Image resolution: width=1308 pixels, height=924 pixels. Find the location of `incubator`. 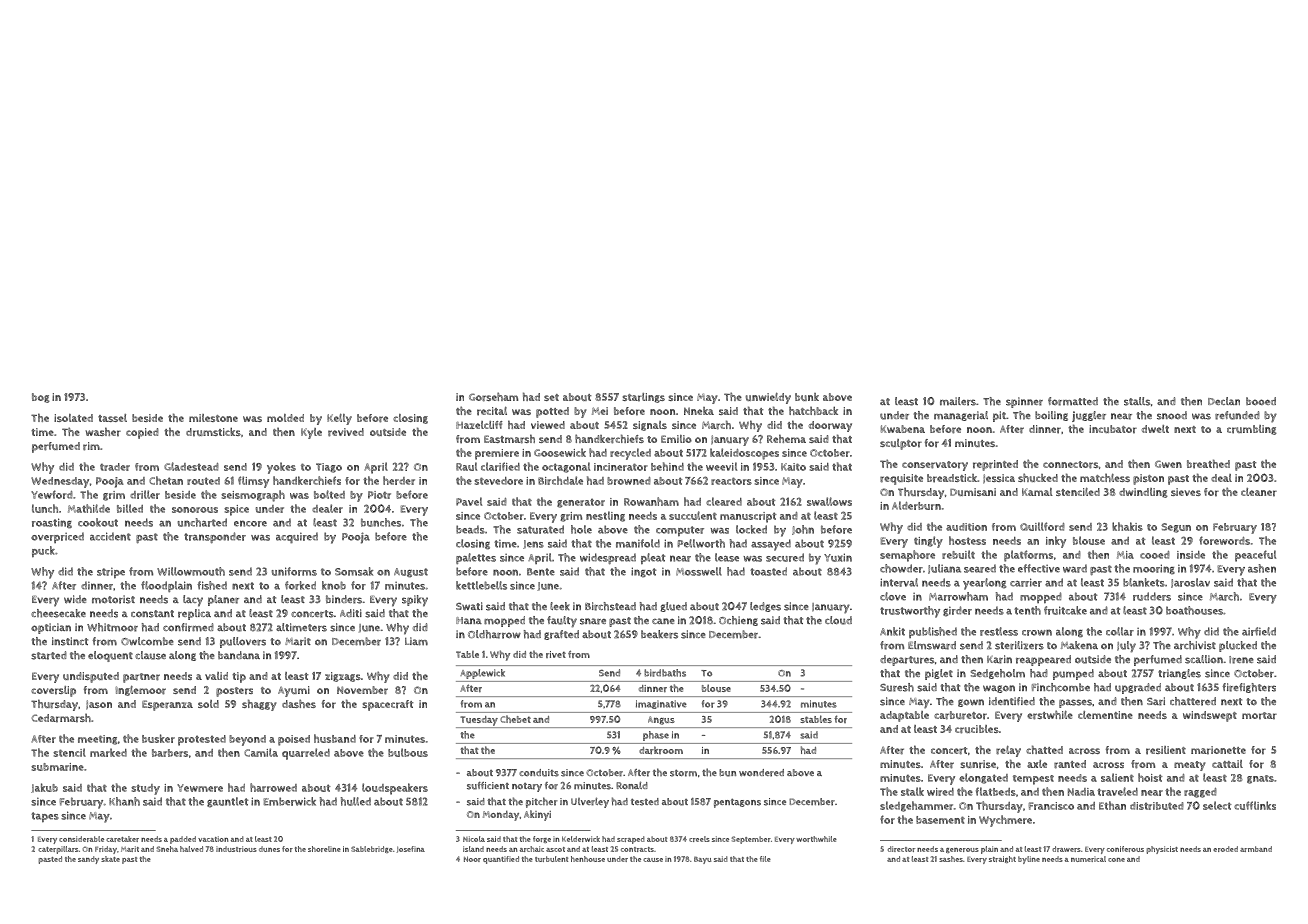

incubator is located at coordinates (1113, 429).
